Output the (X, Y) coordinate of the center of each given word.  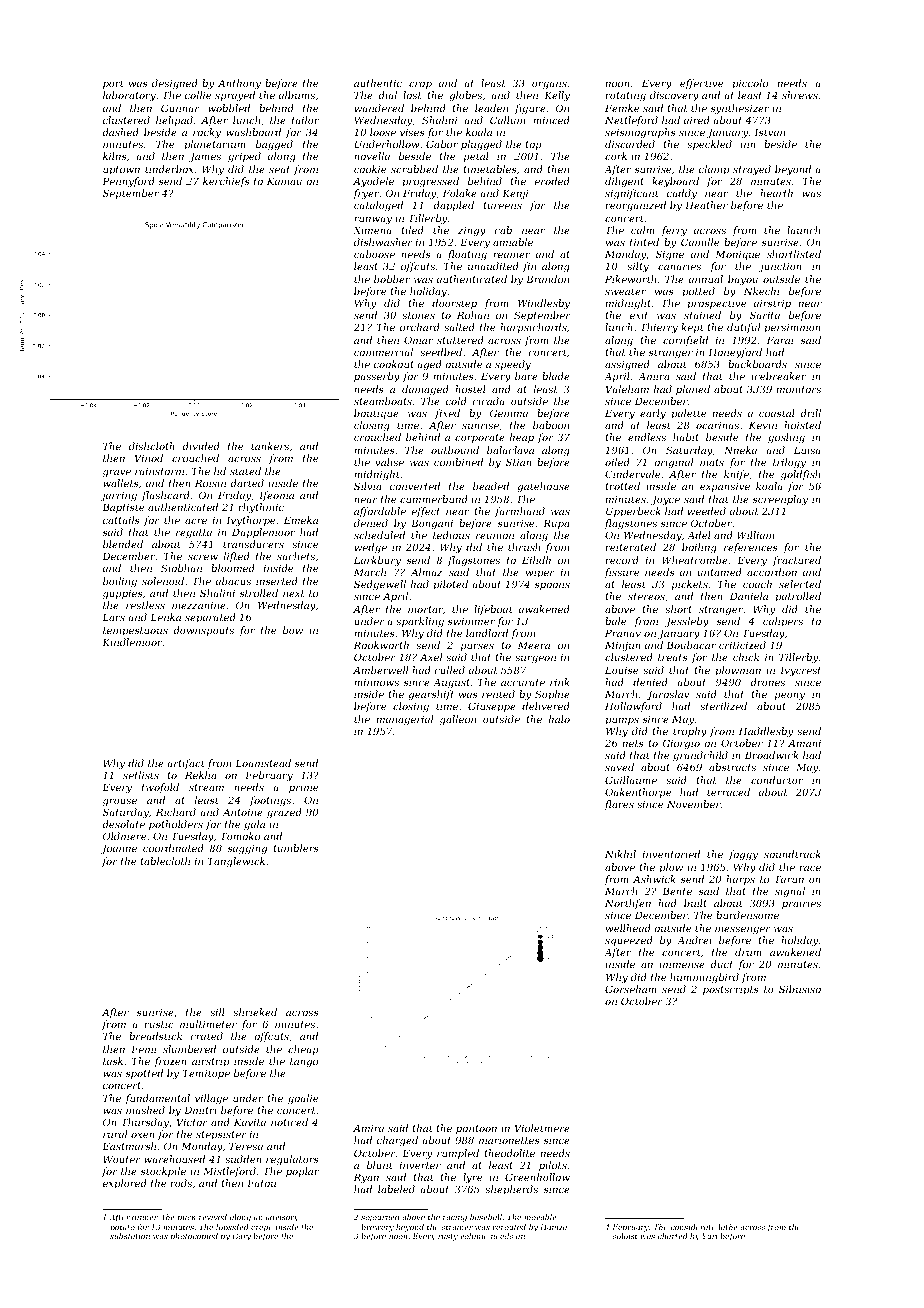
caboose (374, 254)
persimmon (792, 328)
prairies (801, 904)
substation (130, 1236)
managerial (405, 720)
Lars (113, 617)
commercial (383, 352)
